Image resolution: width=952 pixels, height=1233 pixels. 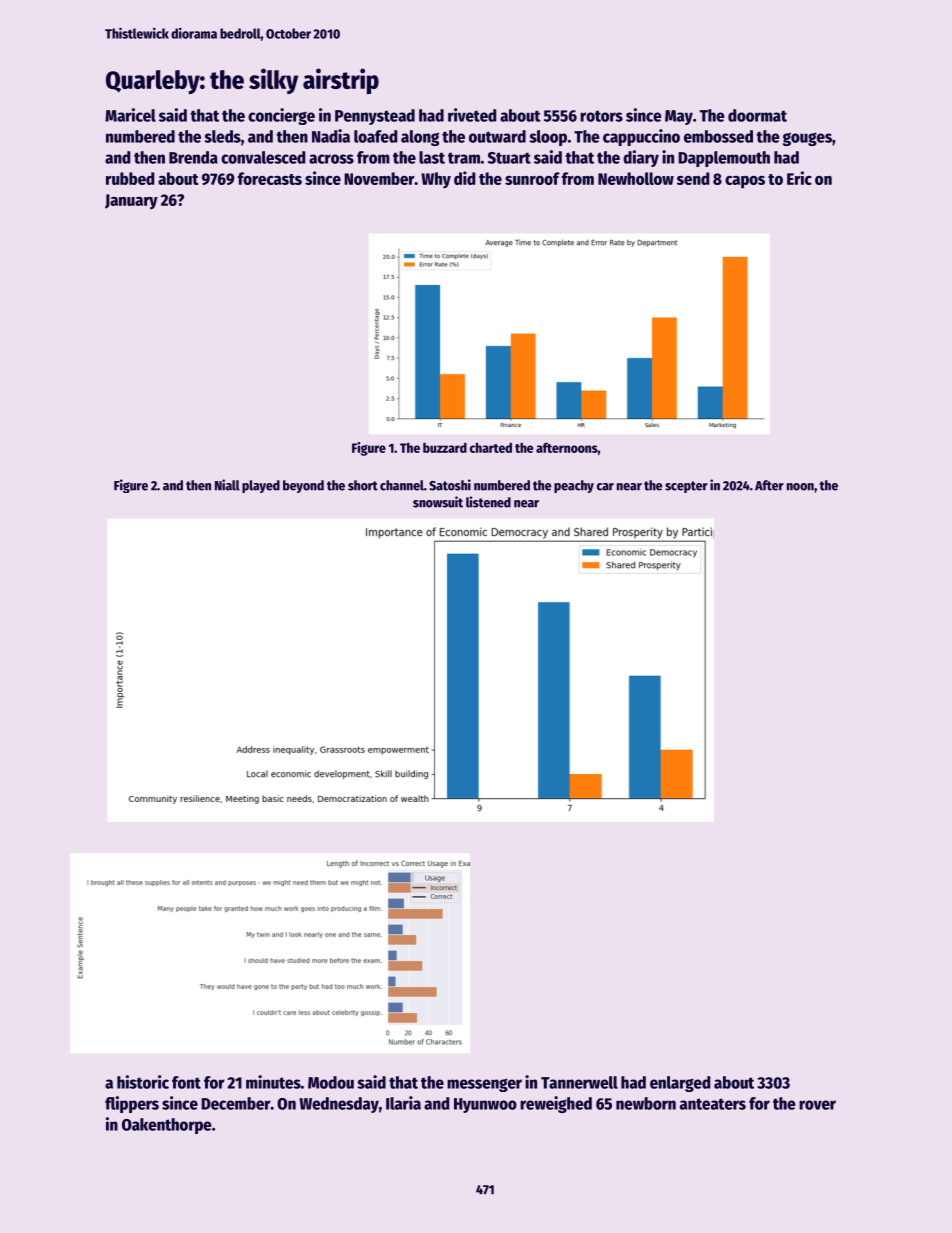 What do you see at coordinates (273, 1082) in the screenshot?
I see `minutes` at bounding box center [273, 1082].
